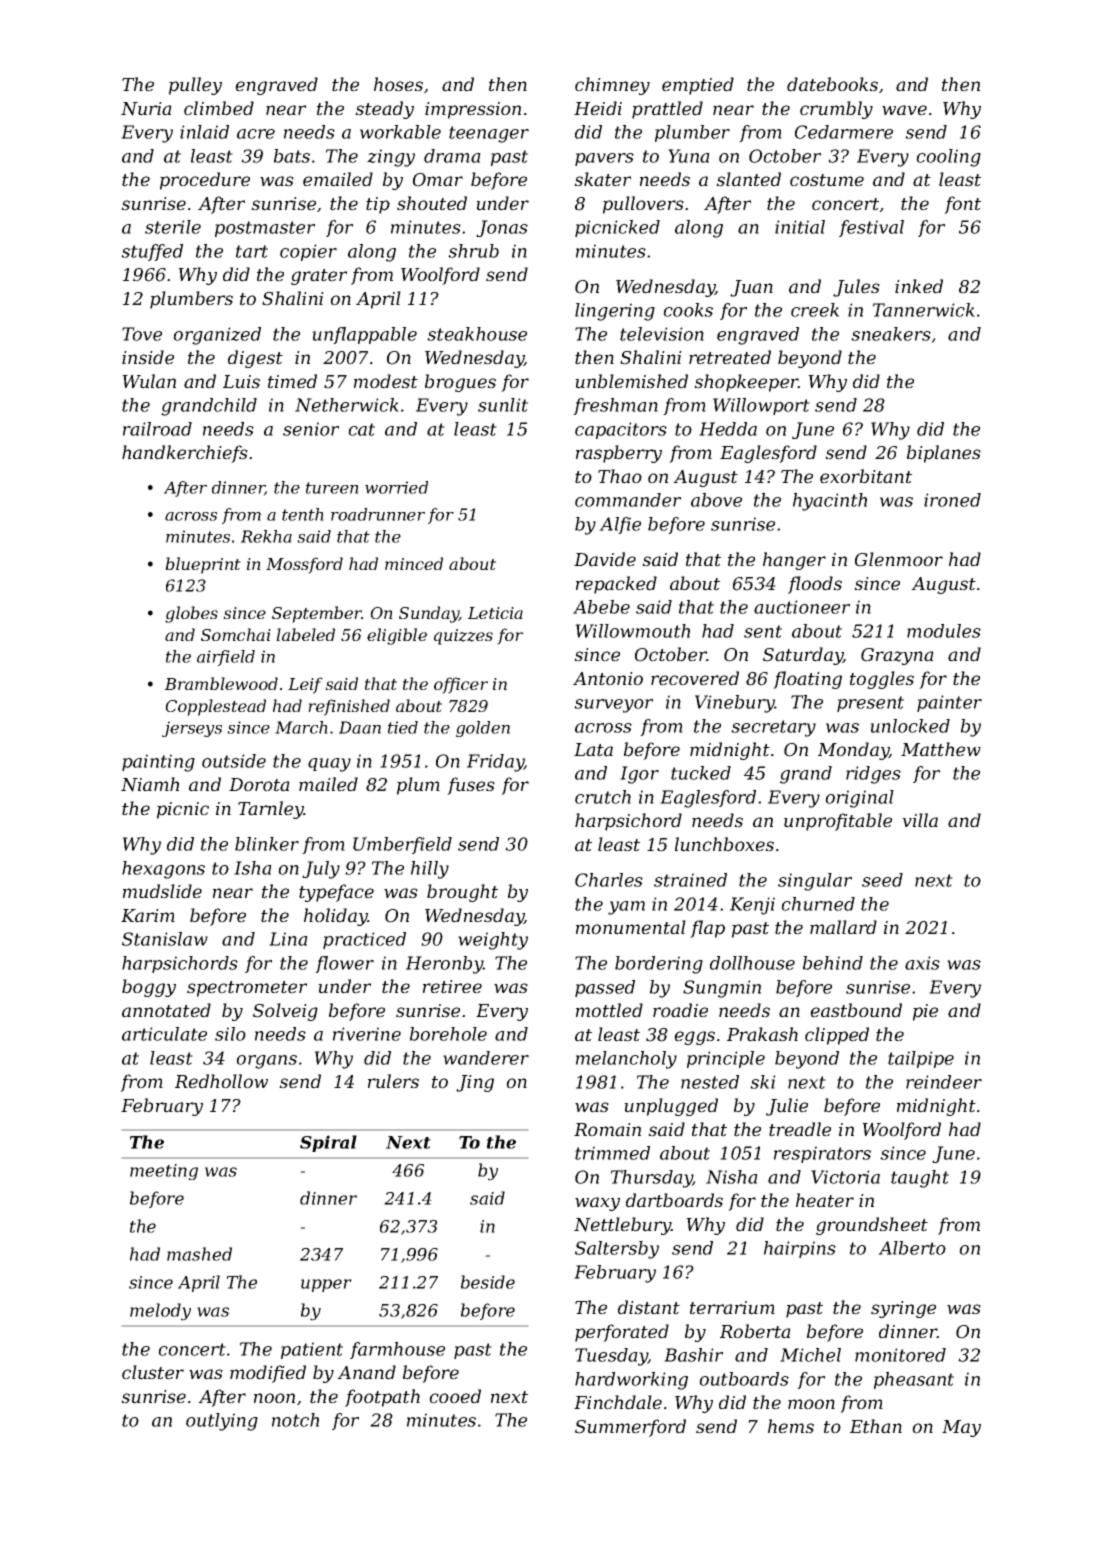 This document has width=1103, height=1559. I want to click on modest, so click(386, 381).
